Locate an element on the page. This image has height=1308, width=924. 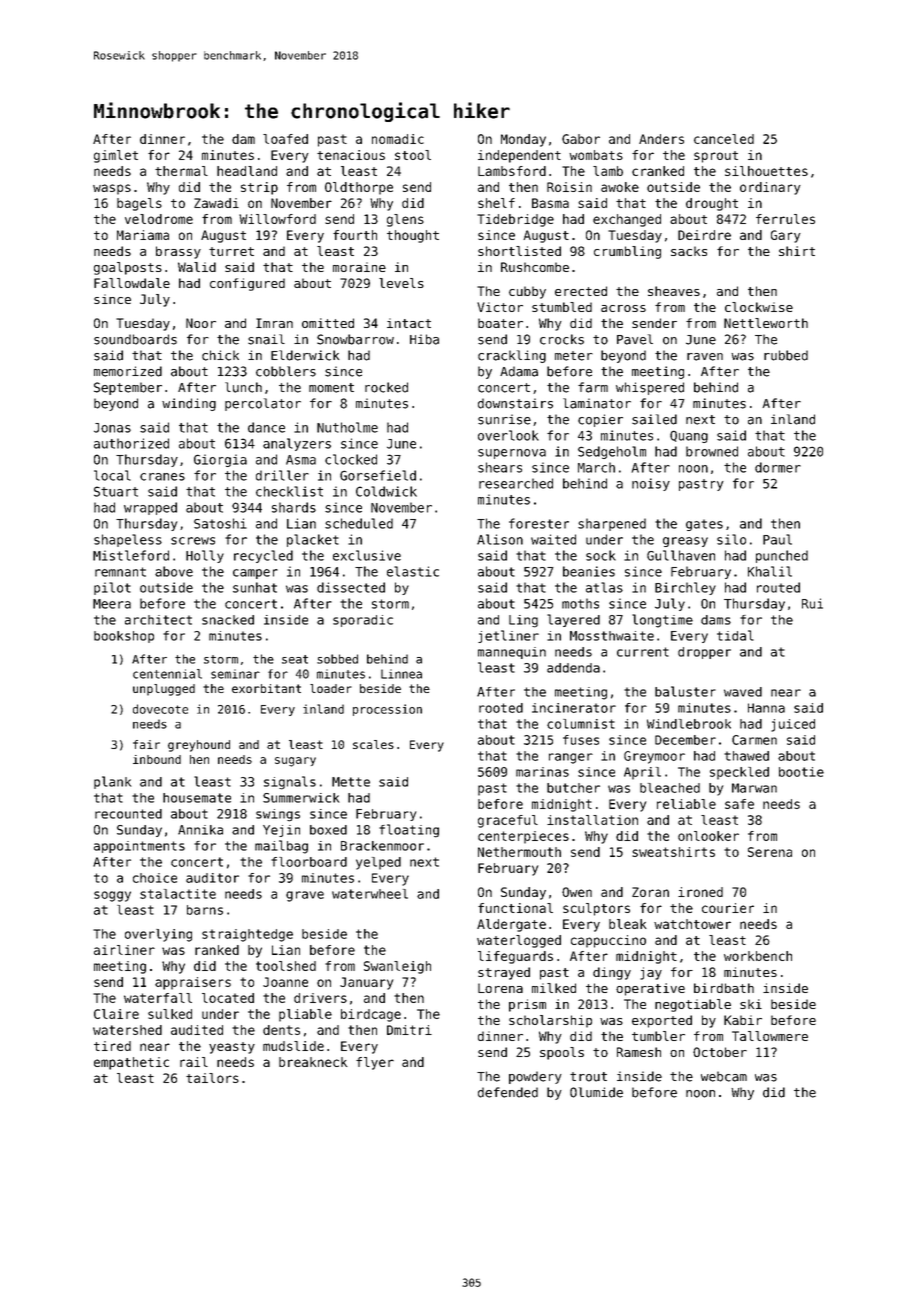
Gabor is located at coordinates (581, 139).
